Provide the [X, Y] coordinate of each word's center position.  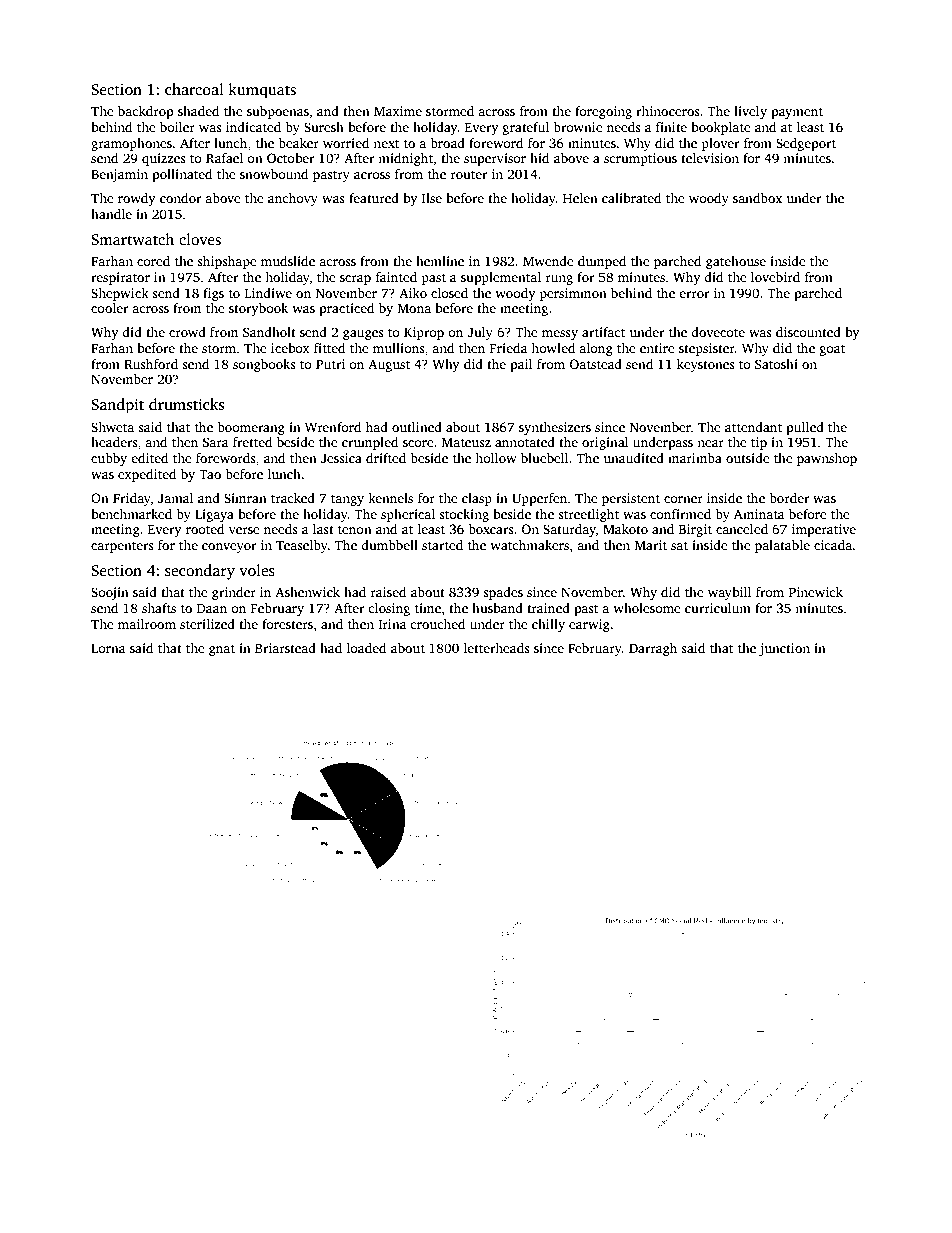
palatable [782, 546]
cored [153, 261]
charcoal [194, 89]
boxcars [491, 529]
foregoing [603, 112]
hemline [440, 261]
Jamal [175, 498]
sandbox [757, 198]
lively [750, 112]
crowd [187, 332]
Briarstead [285, 648]
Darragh [653, 649]
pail [521, 365]
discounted [808, 332]
